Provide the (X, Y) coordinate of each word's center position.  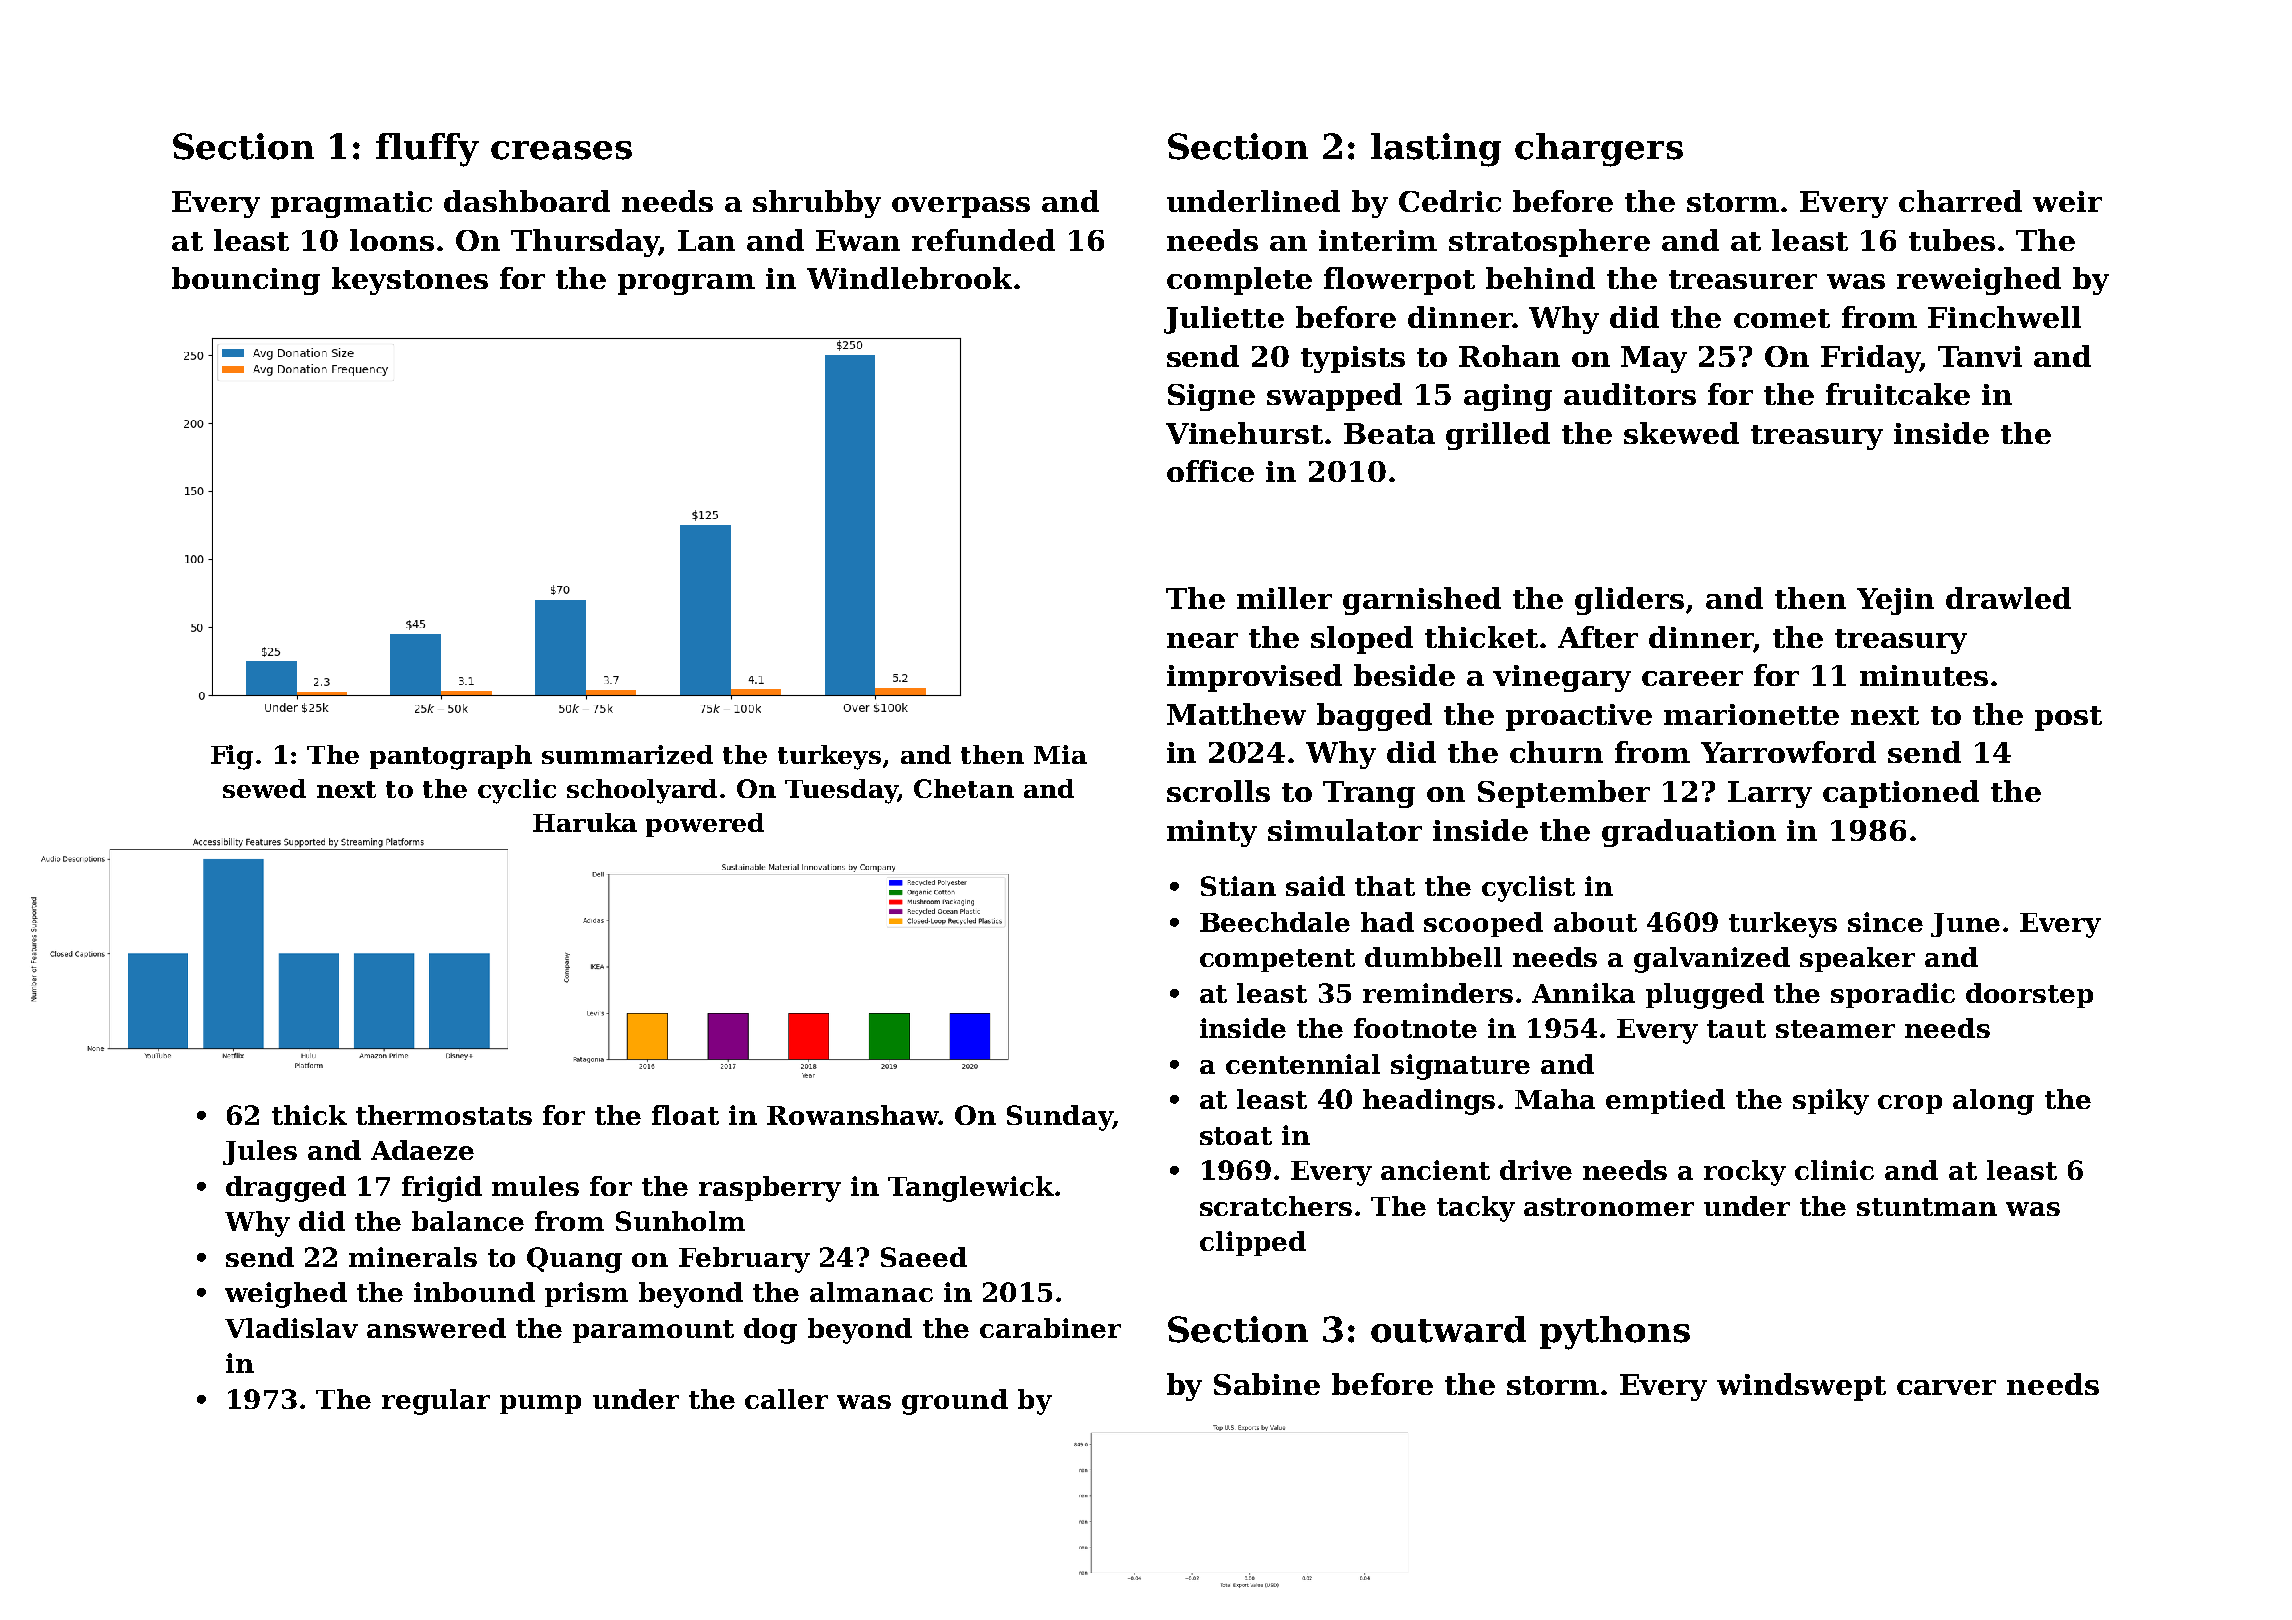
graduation (1689, 833)
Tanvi (1980, 356)
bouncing (246, 281)
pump (540, 1404)
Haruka (585, 822)
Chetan (964, 788)
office (1210, 471)
